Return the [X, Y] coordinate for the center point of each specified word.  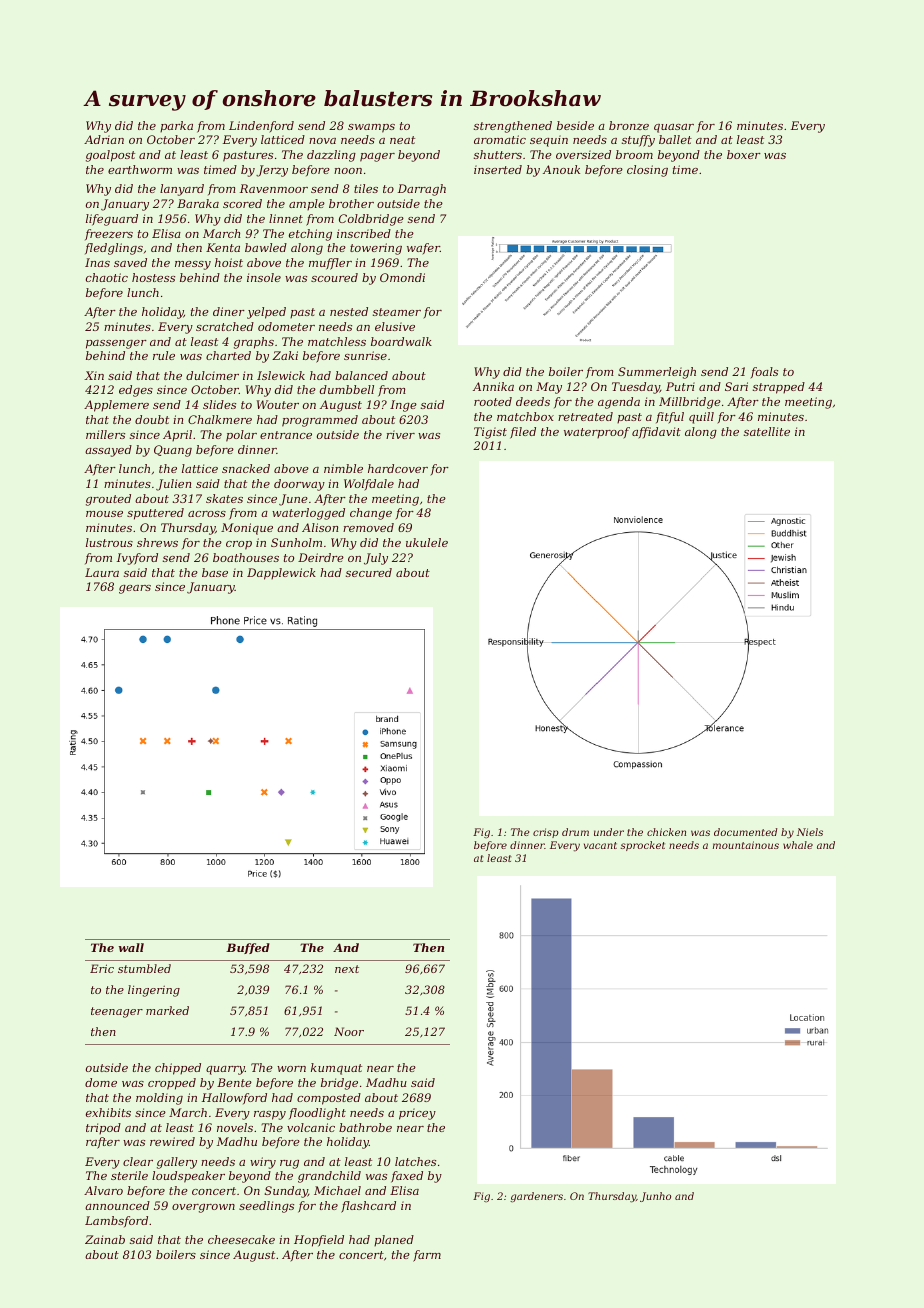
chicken [666, 832]
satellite [767, 431]
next [347, 969]
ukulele [427, 542]
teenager [117, 1012]
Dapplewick [281, 574]
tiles [366, 188]
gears [135, 589]
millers [105, 434]
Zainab [105, 1239]
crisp [546, 833]
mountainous [746, 845]
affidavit [656, 433]
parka [176, 127]
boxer [744, 154]
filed [523, 433]
